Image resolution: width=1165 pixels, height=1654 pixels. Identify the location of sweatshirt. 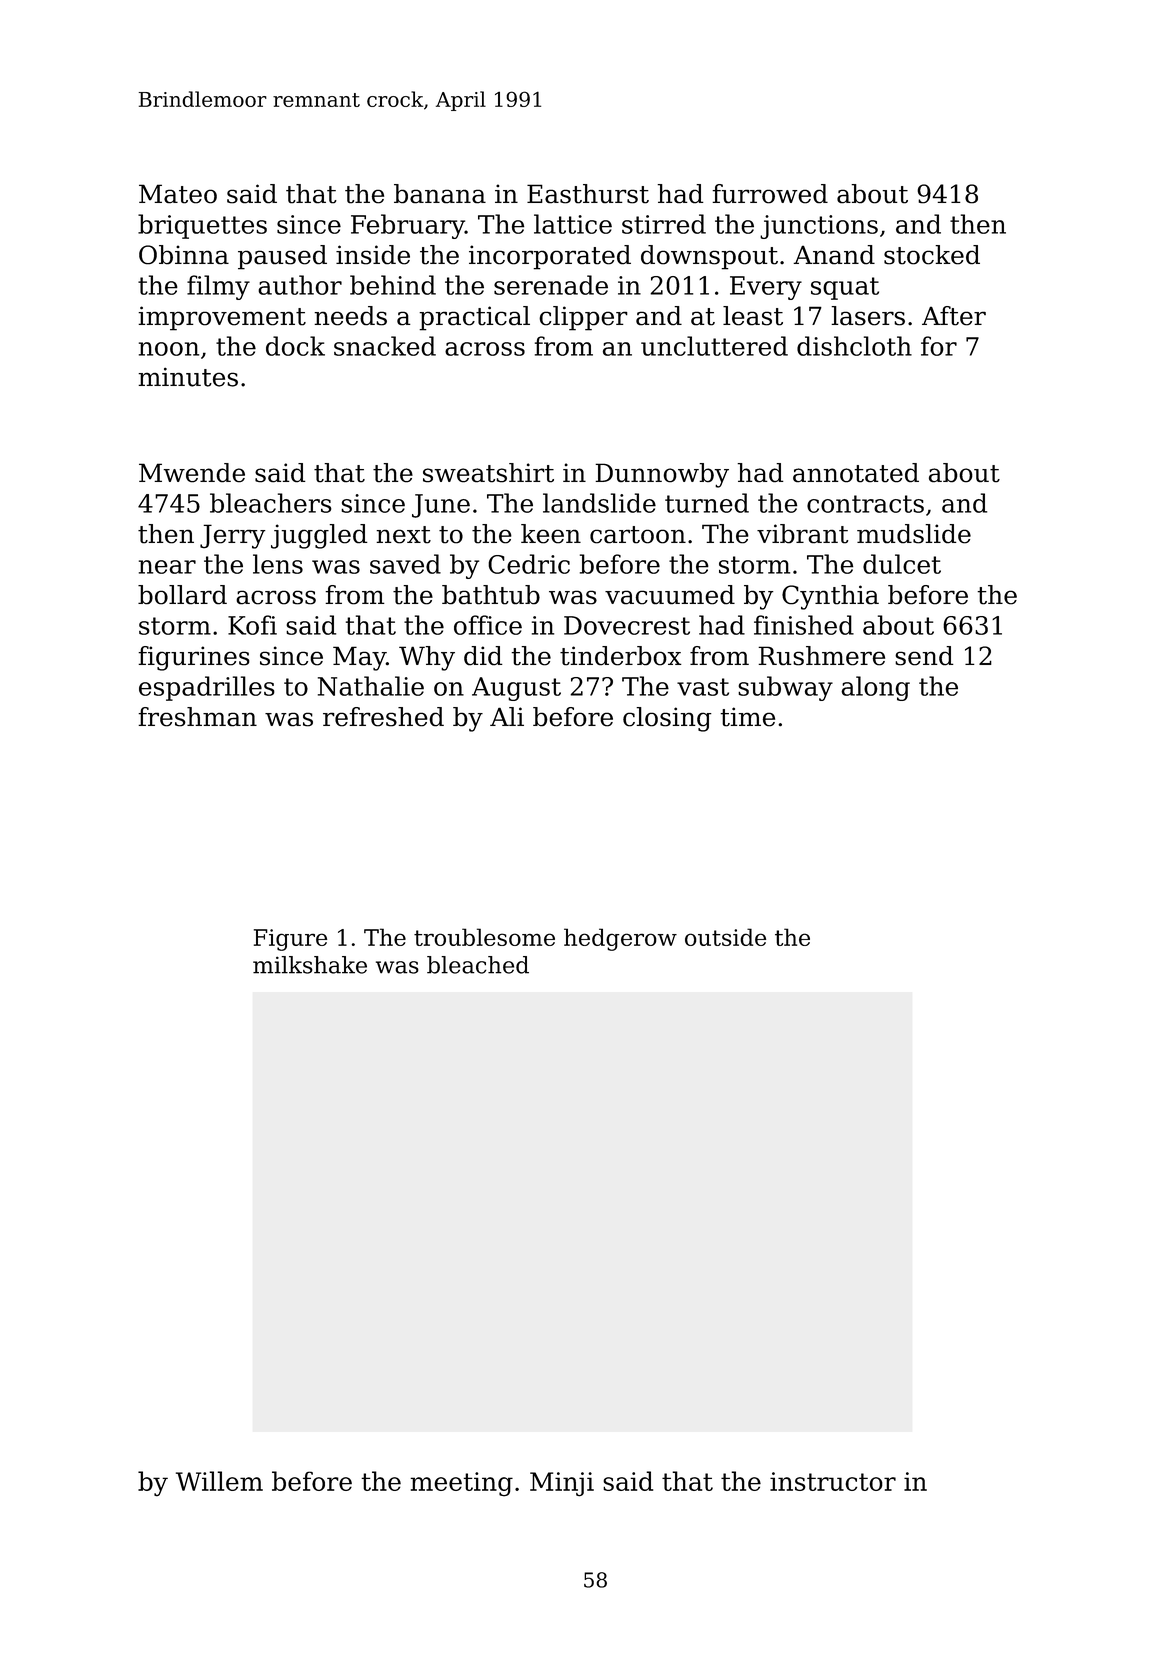
(488, 473).
